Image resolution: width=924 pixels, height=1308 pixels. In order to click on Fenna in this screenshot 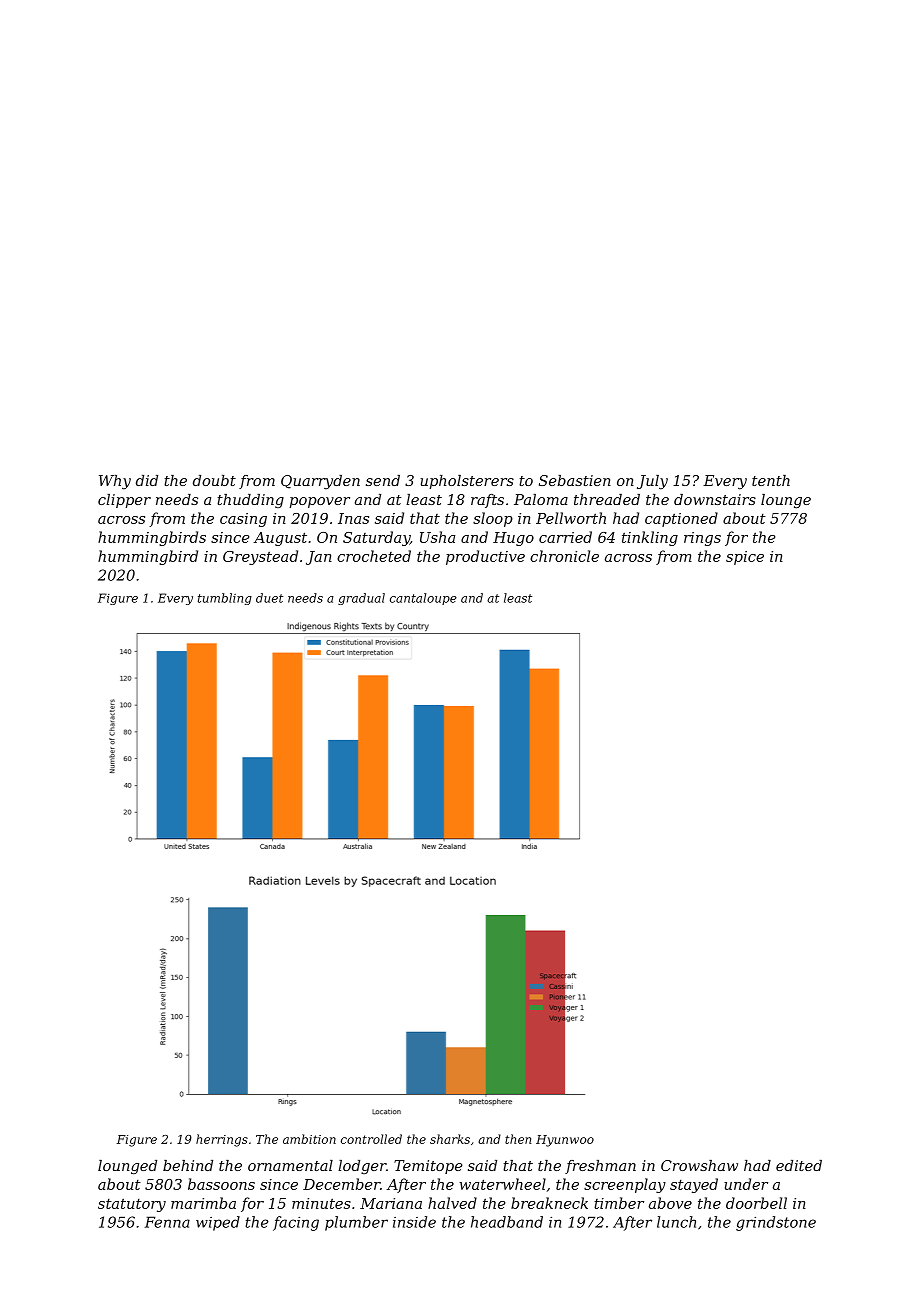, I will do `click(167, 1222)`.
